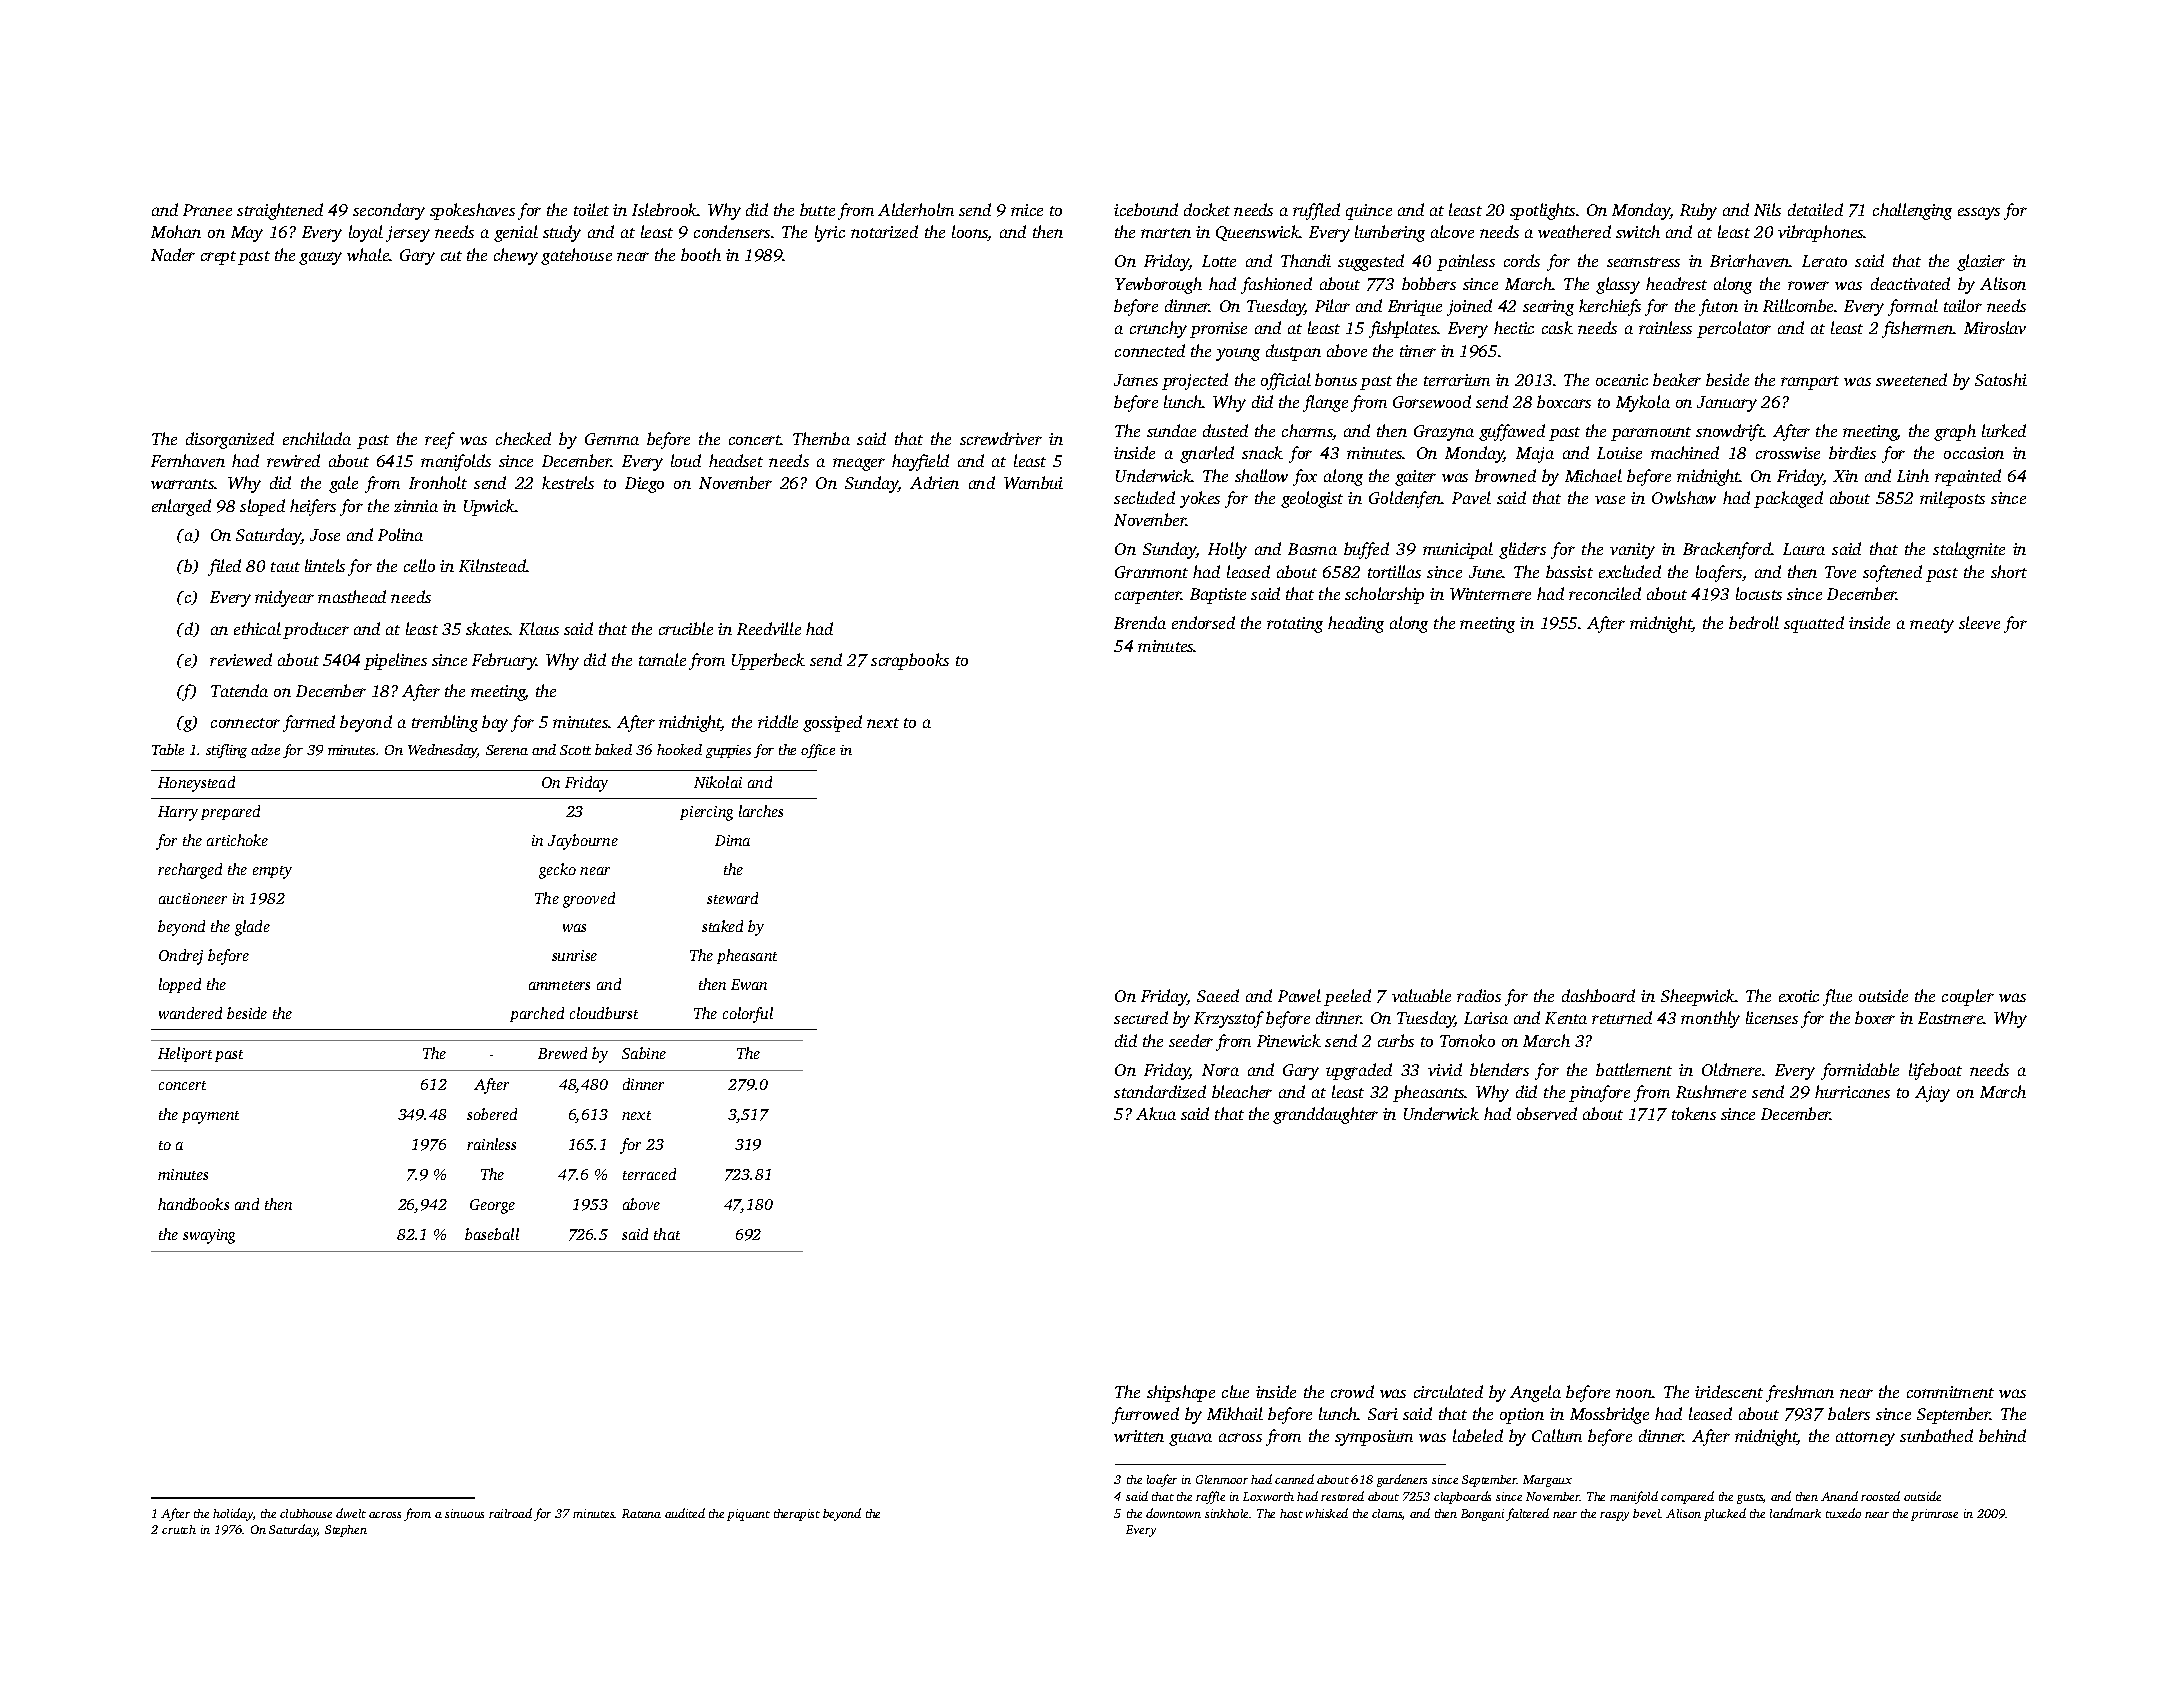 This screenshot has width=2178, height=1683. I want to click on downtown, so click(1173, 1513).
